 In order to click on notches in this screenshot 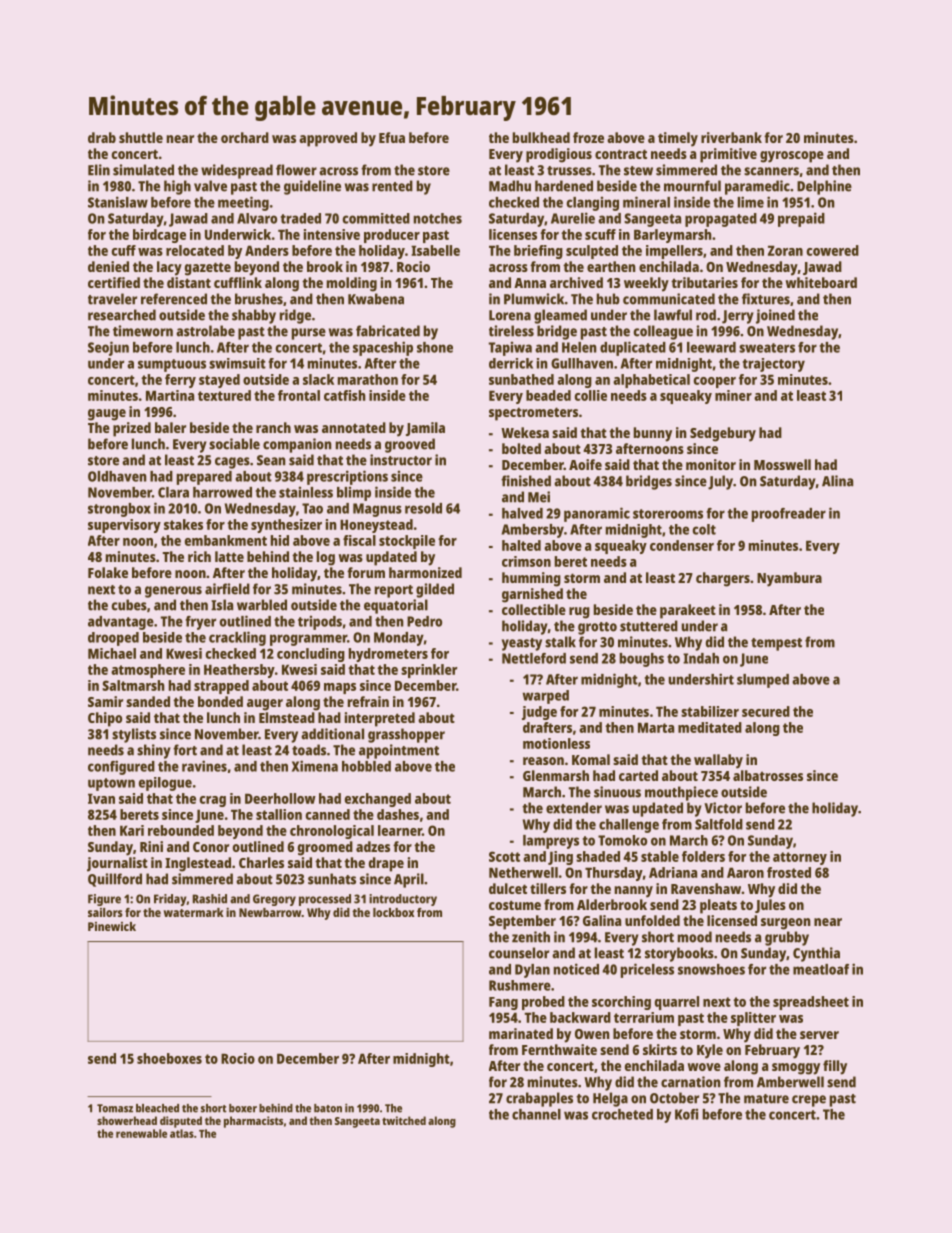, I will do `click(438, 218)`.
